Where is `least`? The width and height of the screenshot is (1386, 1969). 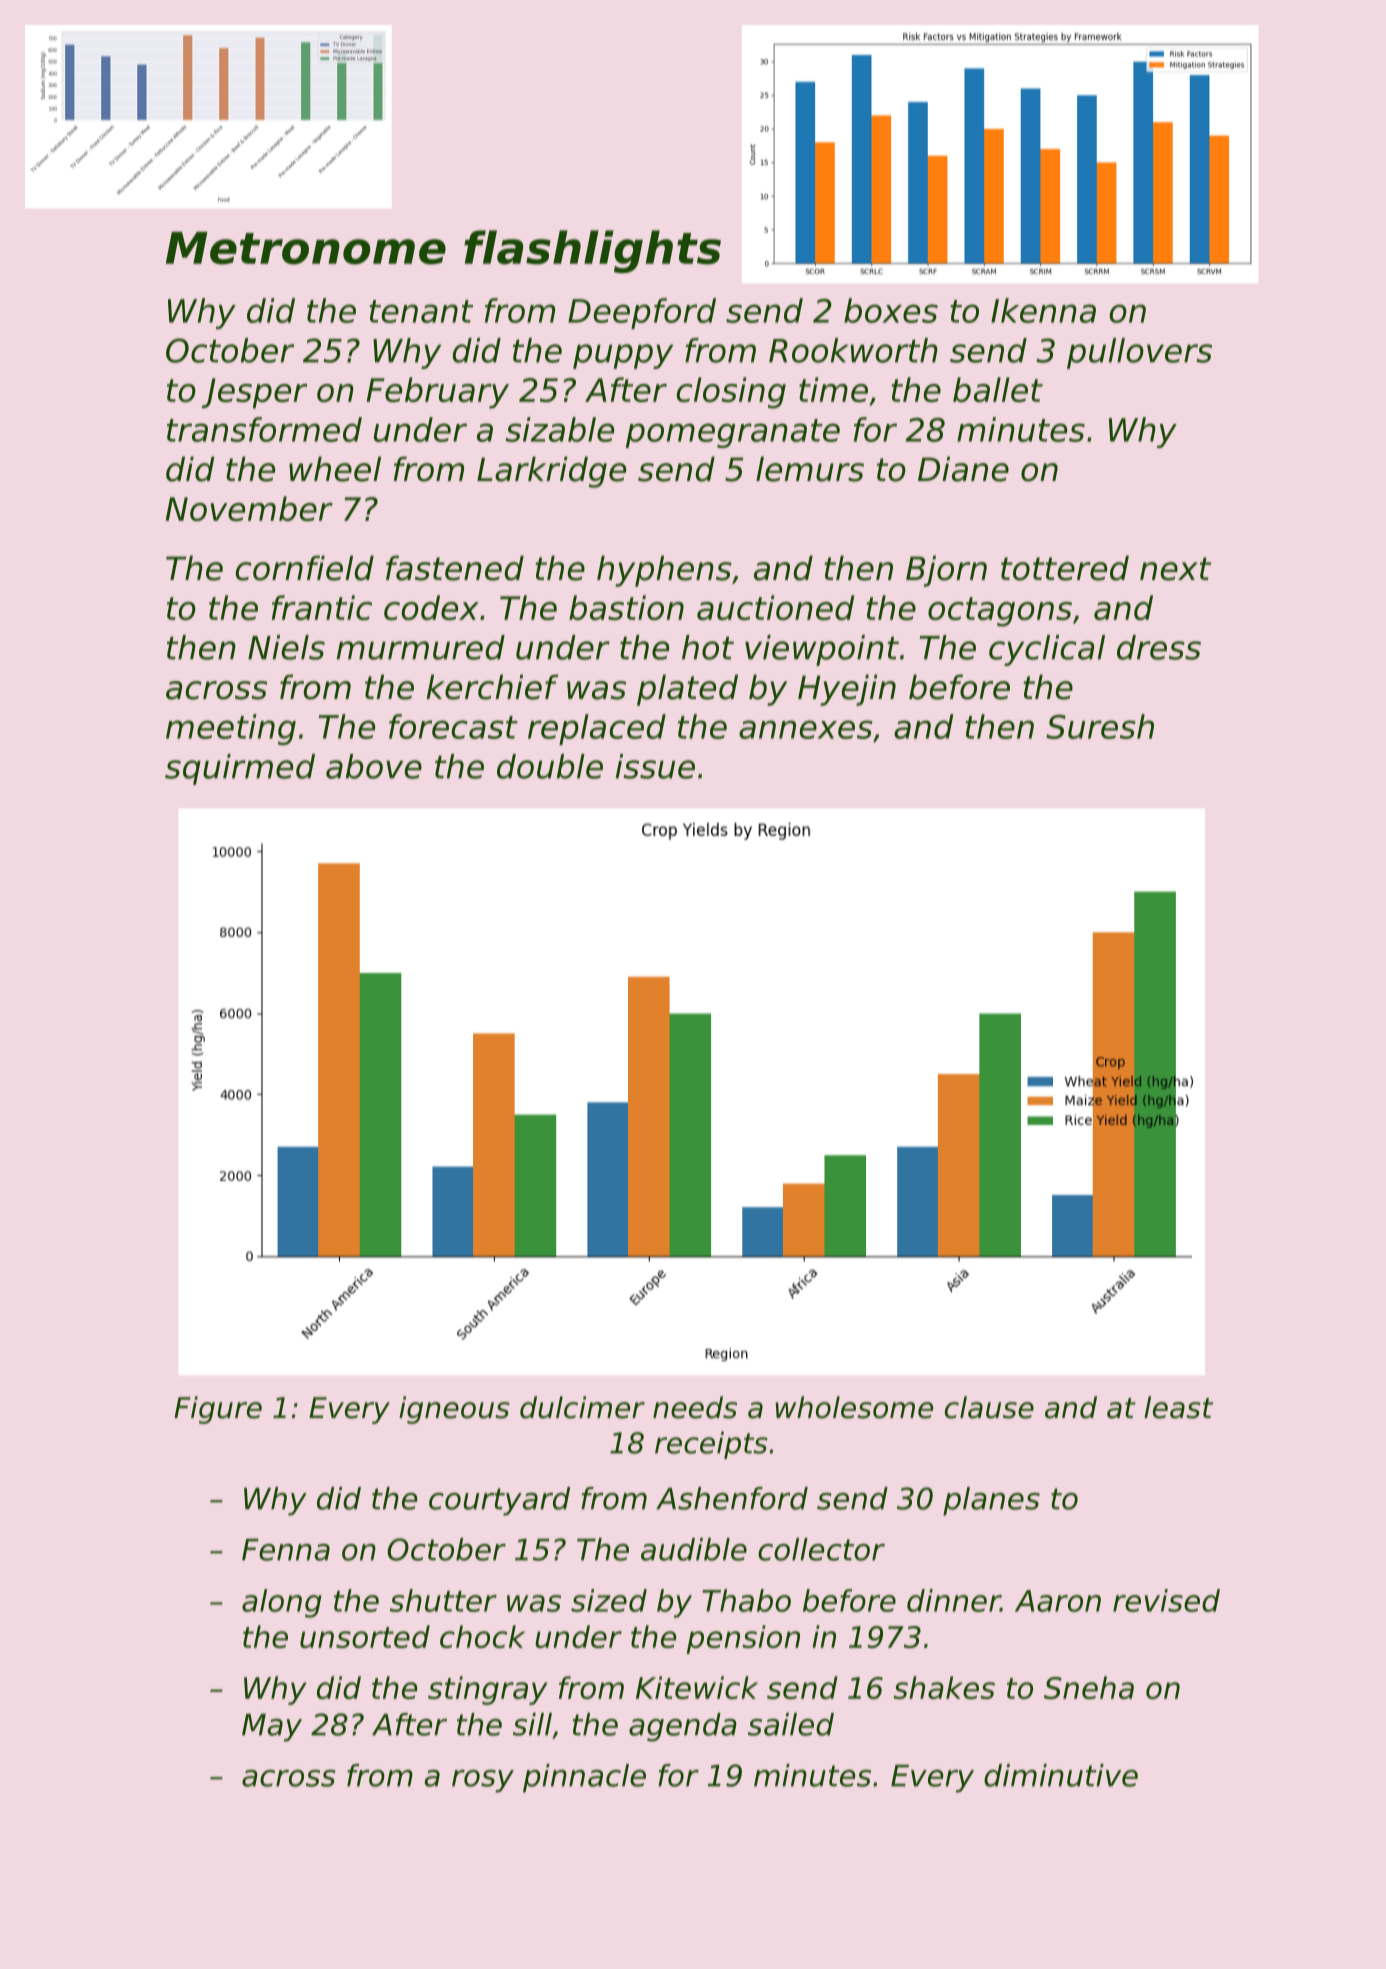 least is located at coordinates (1178, 1407).
